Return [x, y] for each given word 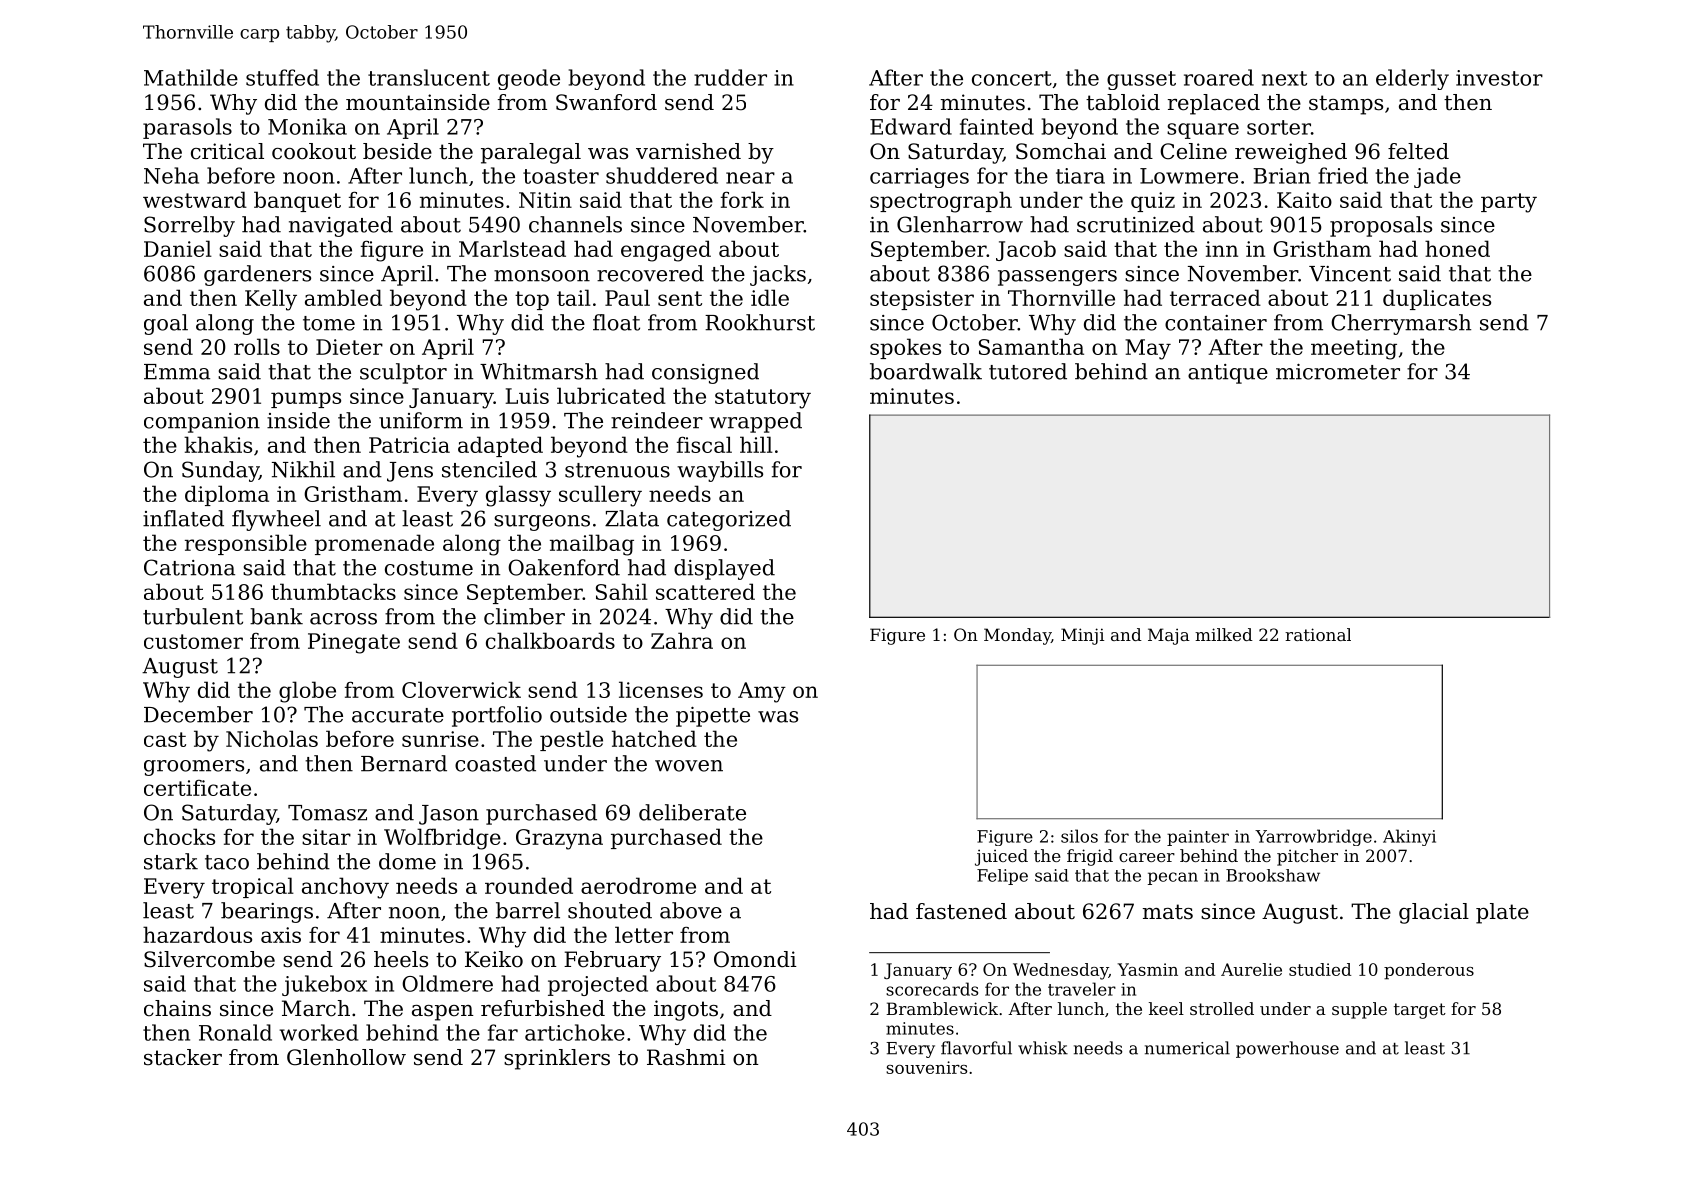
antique [1228, 374]
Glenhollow [346, 1057]
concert [1012, 78]
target [1420, 1011]
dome [407, 861]
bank [276, 616]
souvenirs [926, 1067]
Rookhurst [760, 322]
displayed [724, 569]
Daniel [178, 248]
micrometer [1338, 372]
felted [1418, 151]
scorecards [932, 989]
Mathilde [191, 77]
